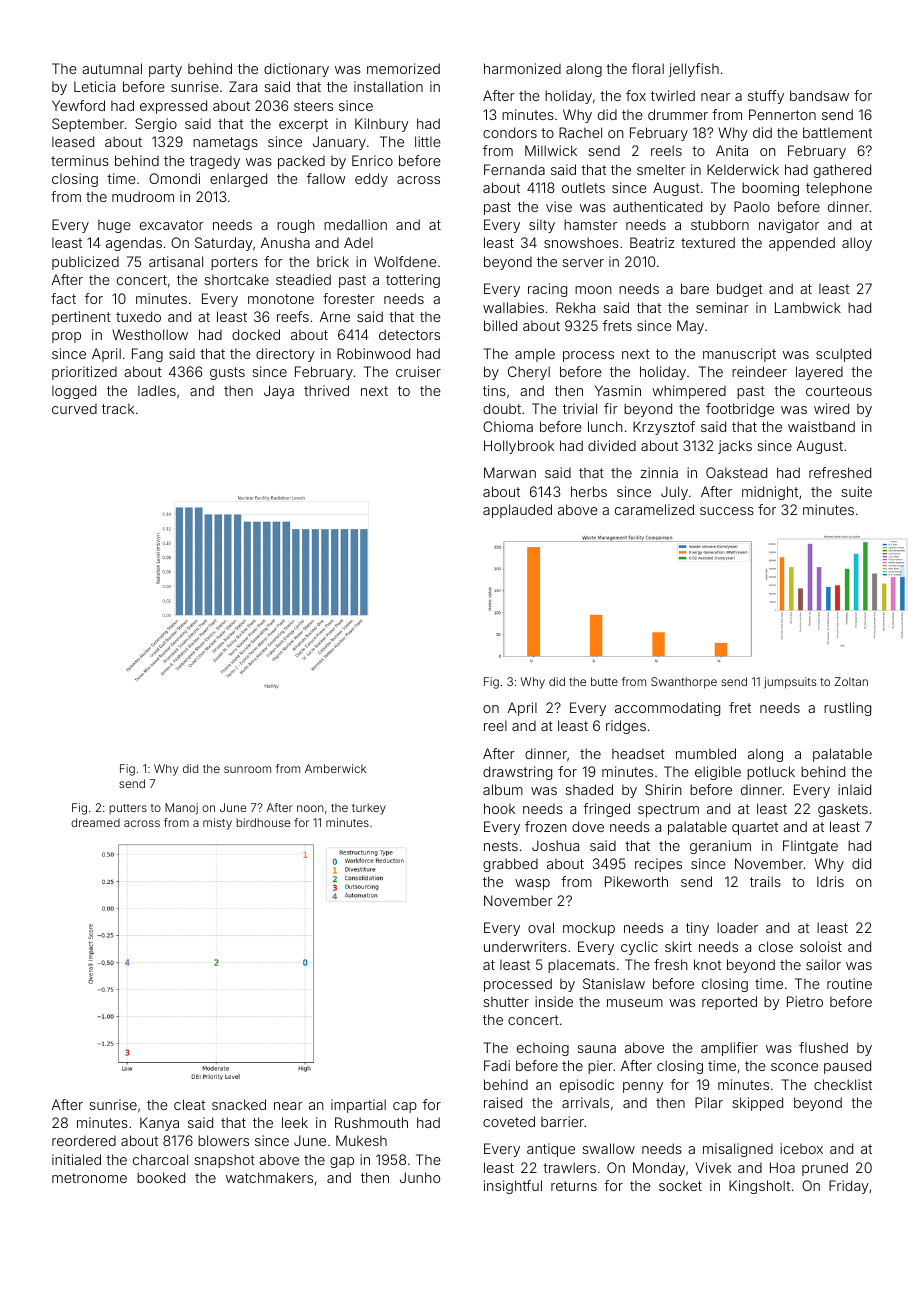  I want to click on Chioma, so click(508, 426).
